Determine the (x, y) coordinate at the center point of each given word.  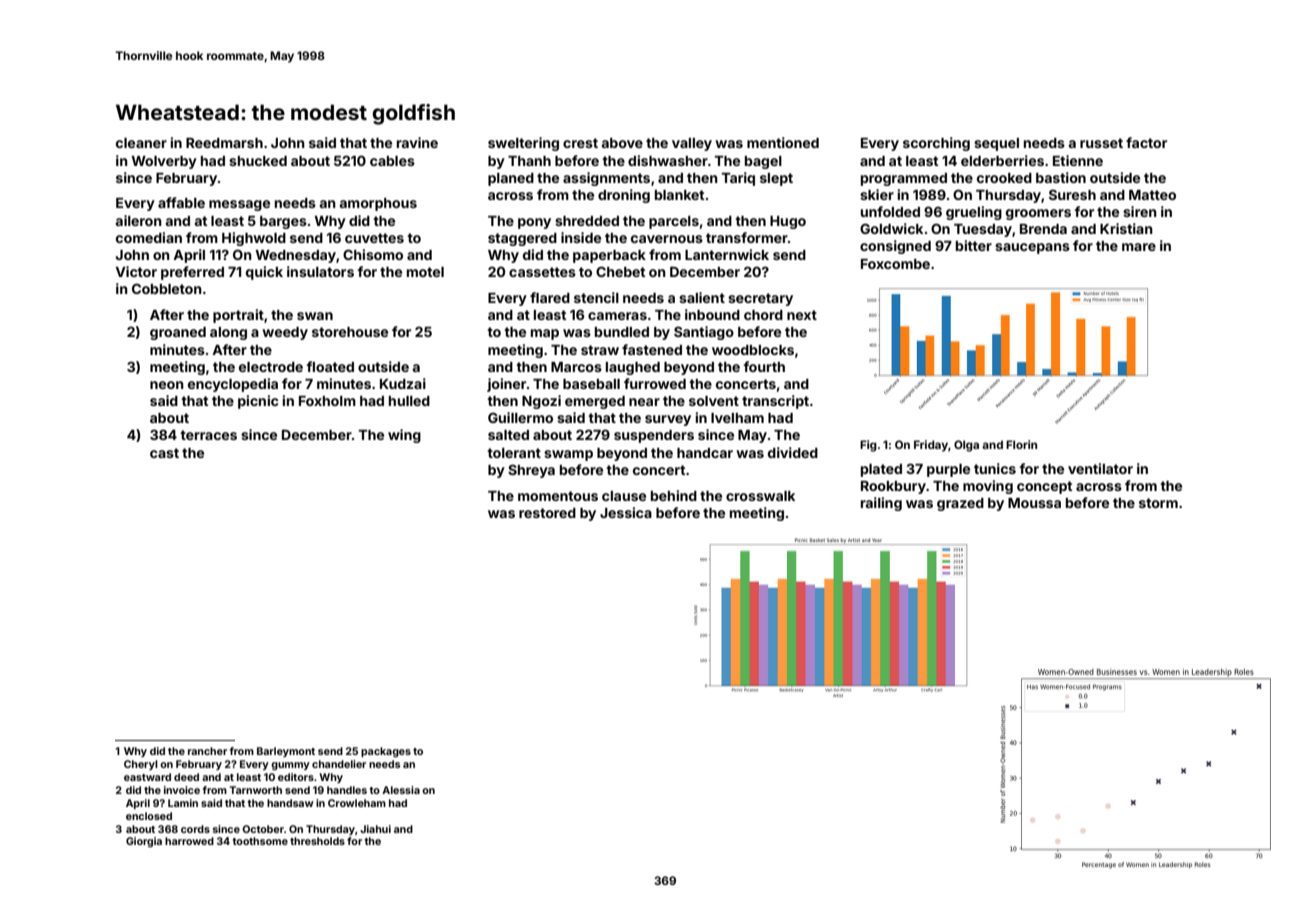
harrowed (189, 841)
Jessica (626, 512)
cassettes (542, 272)
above (622, 143)
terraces (208, 435)
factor (1146, 142)
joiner (506, 385)
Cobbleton (167, 288)
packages (386, 752)
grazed (960, 504)
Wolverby (164, 162)
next (802, 315)
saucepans (1032, 248)
